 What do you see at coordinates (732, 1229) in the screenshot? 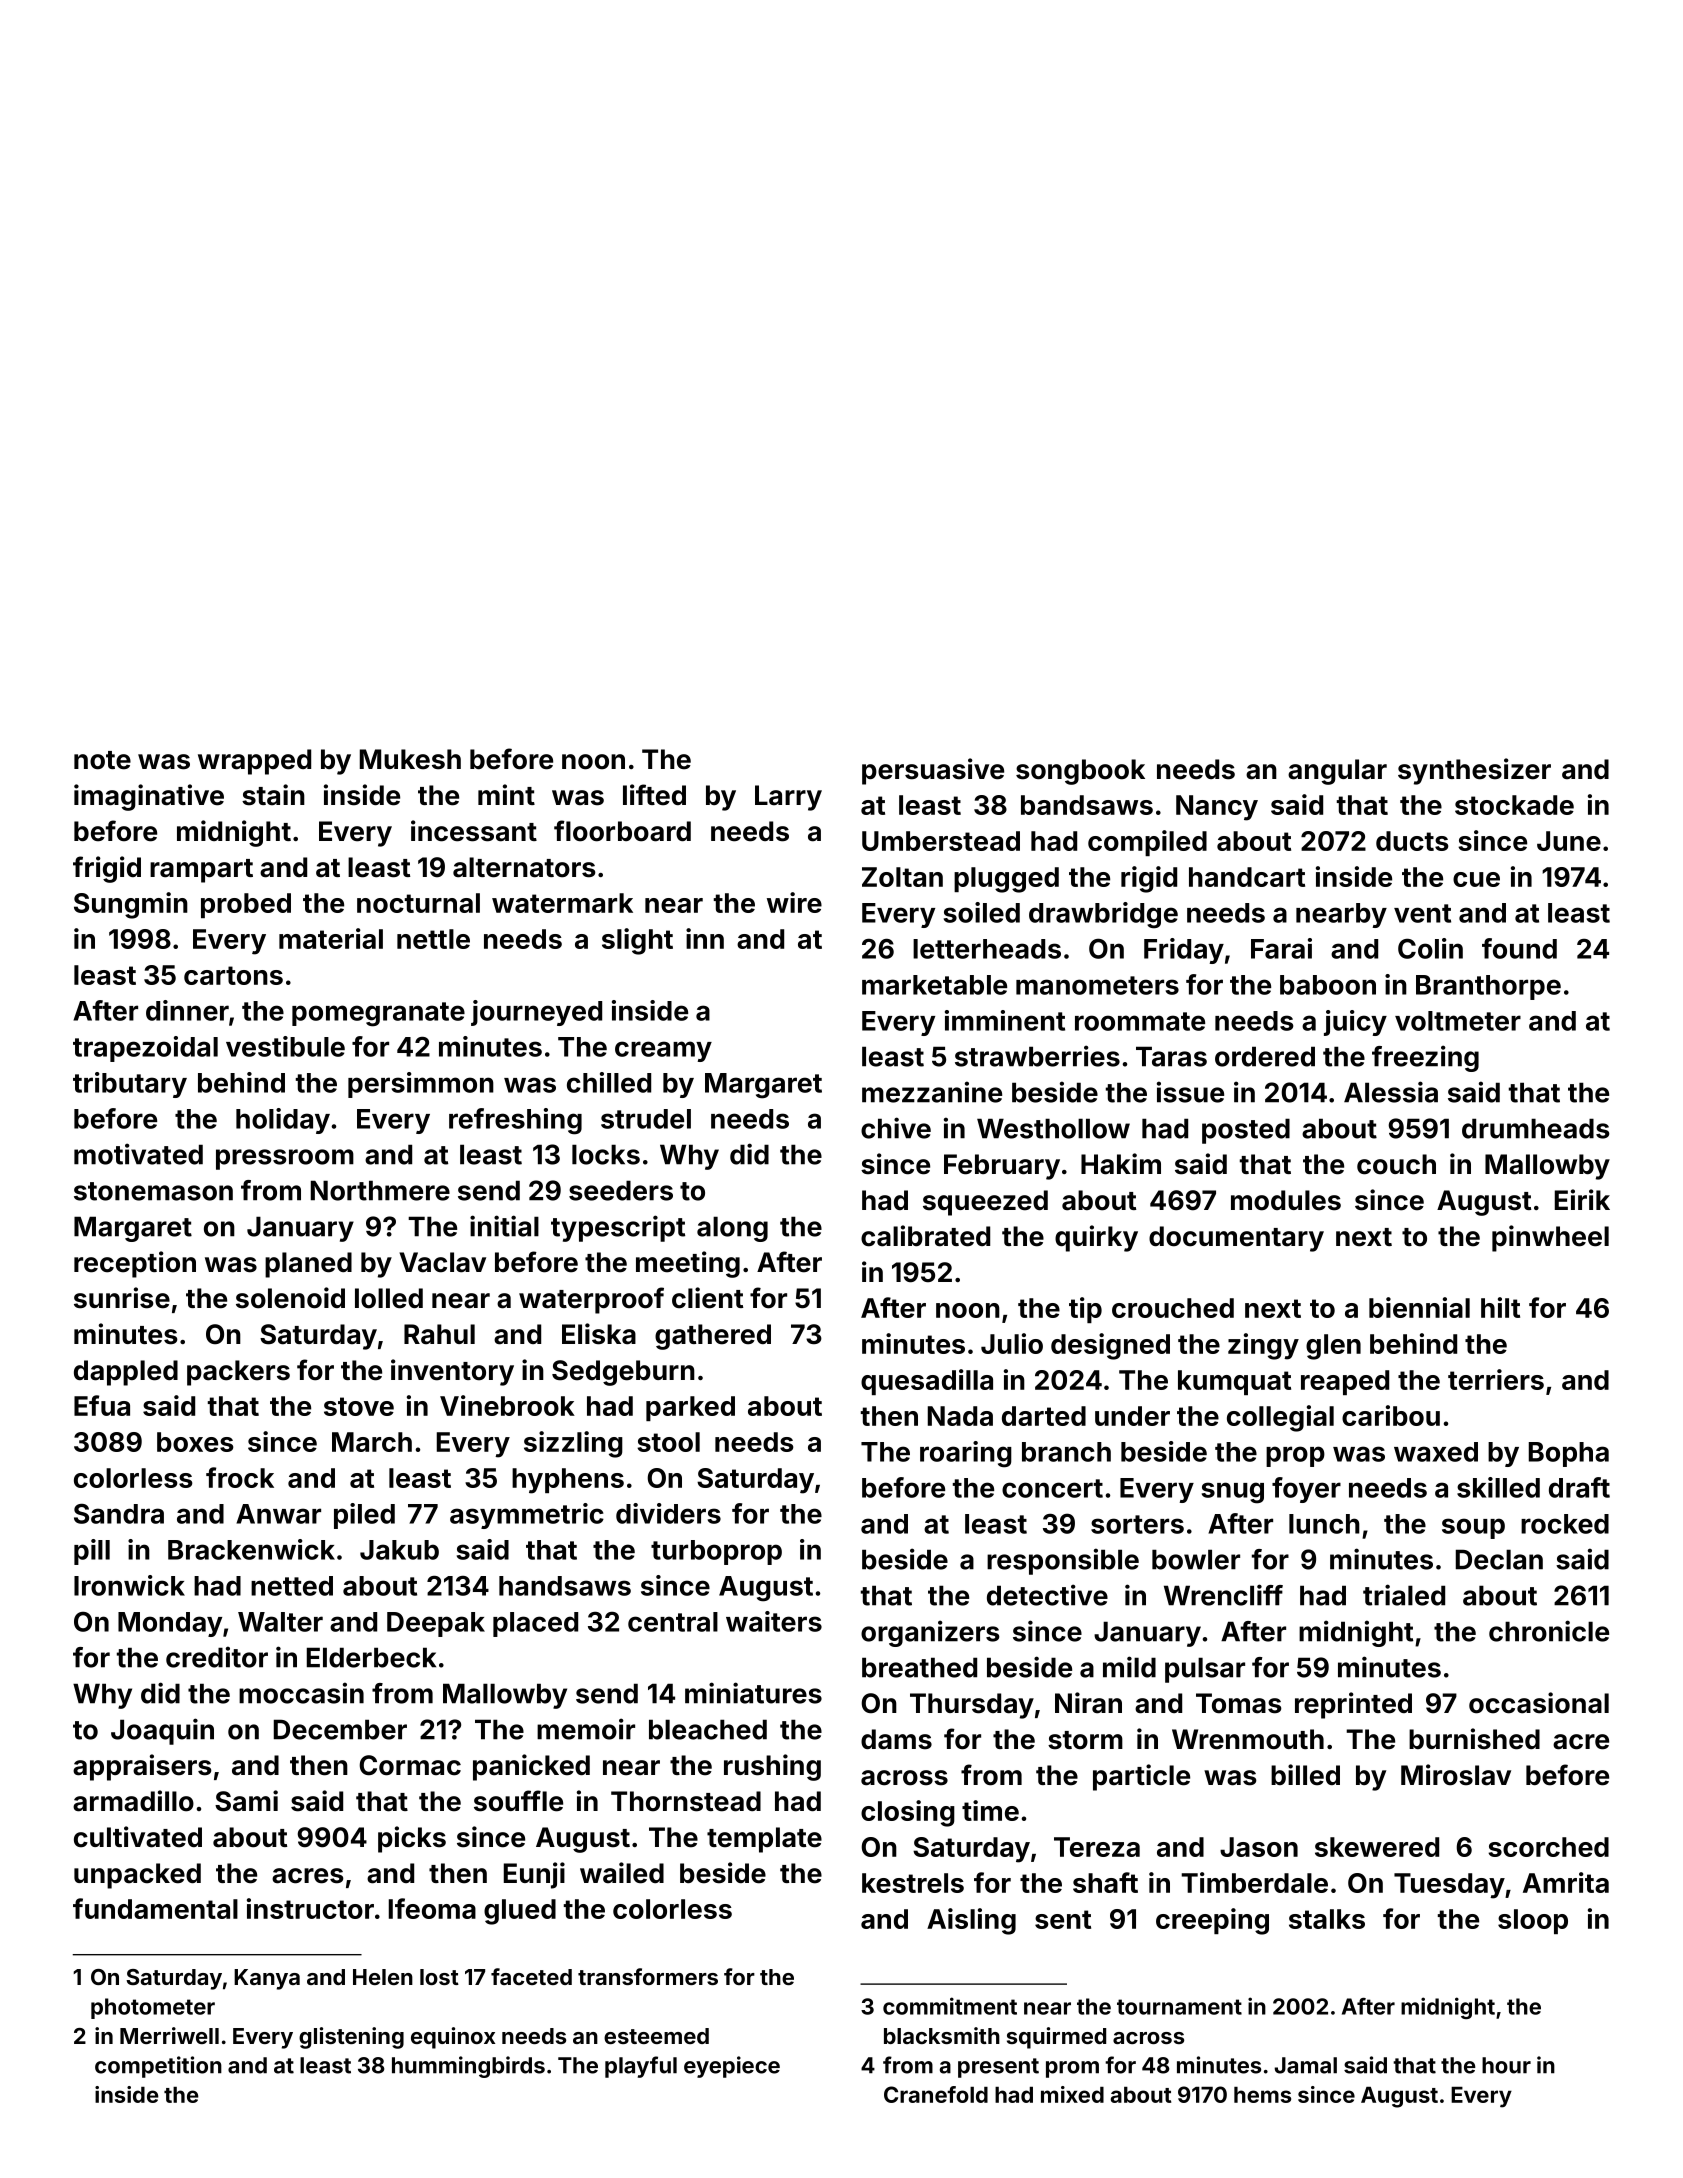
I see `along` at bounding box center [732, 1229].
